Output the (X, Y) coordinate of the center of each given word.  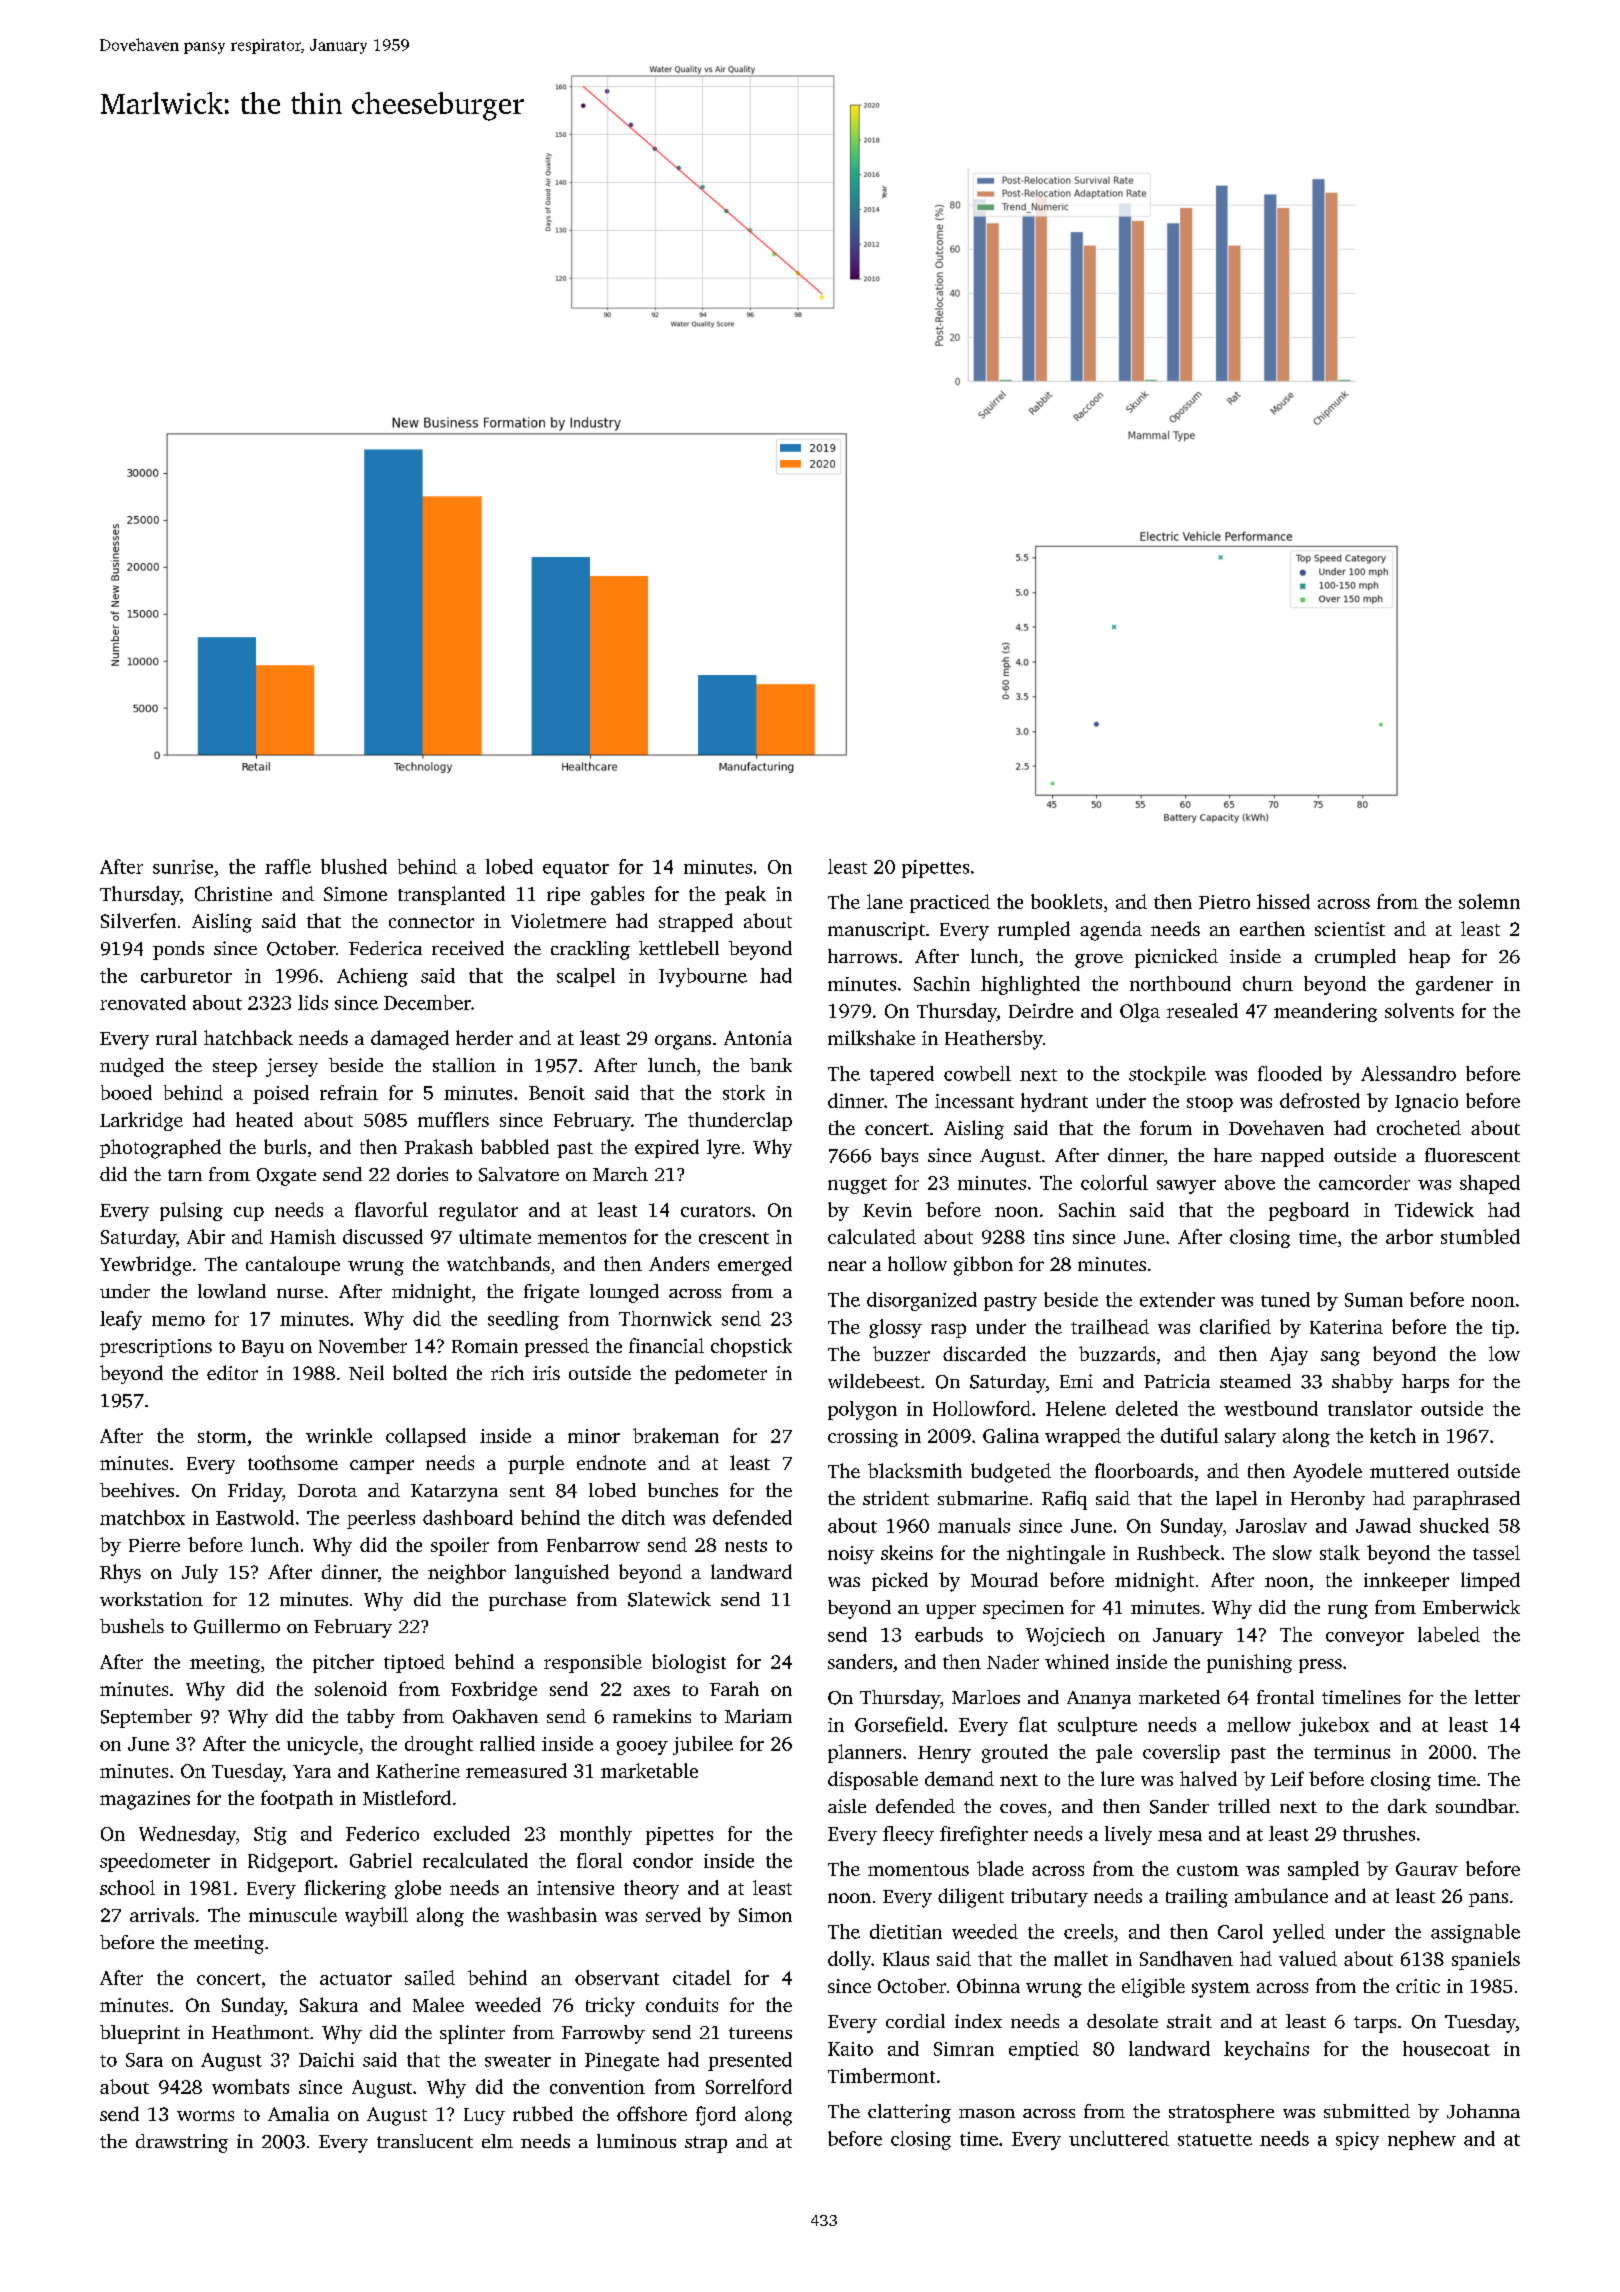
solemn (1489, 901)
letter (1497, 1697)
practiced (950, 903)
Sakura (329, 2004)
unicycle (322, 1745)
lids (313, 1002)
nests (746, 1546)
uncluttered (1119, 2138)
